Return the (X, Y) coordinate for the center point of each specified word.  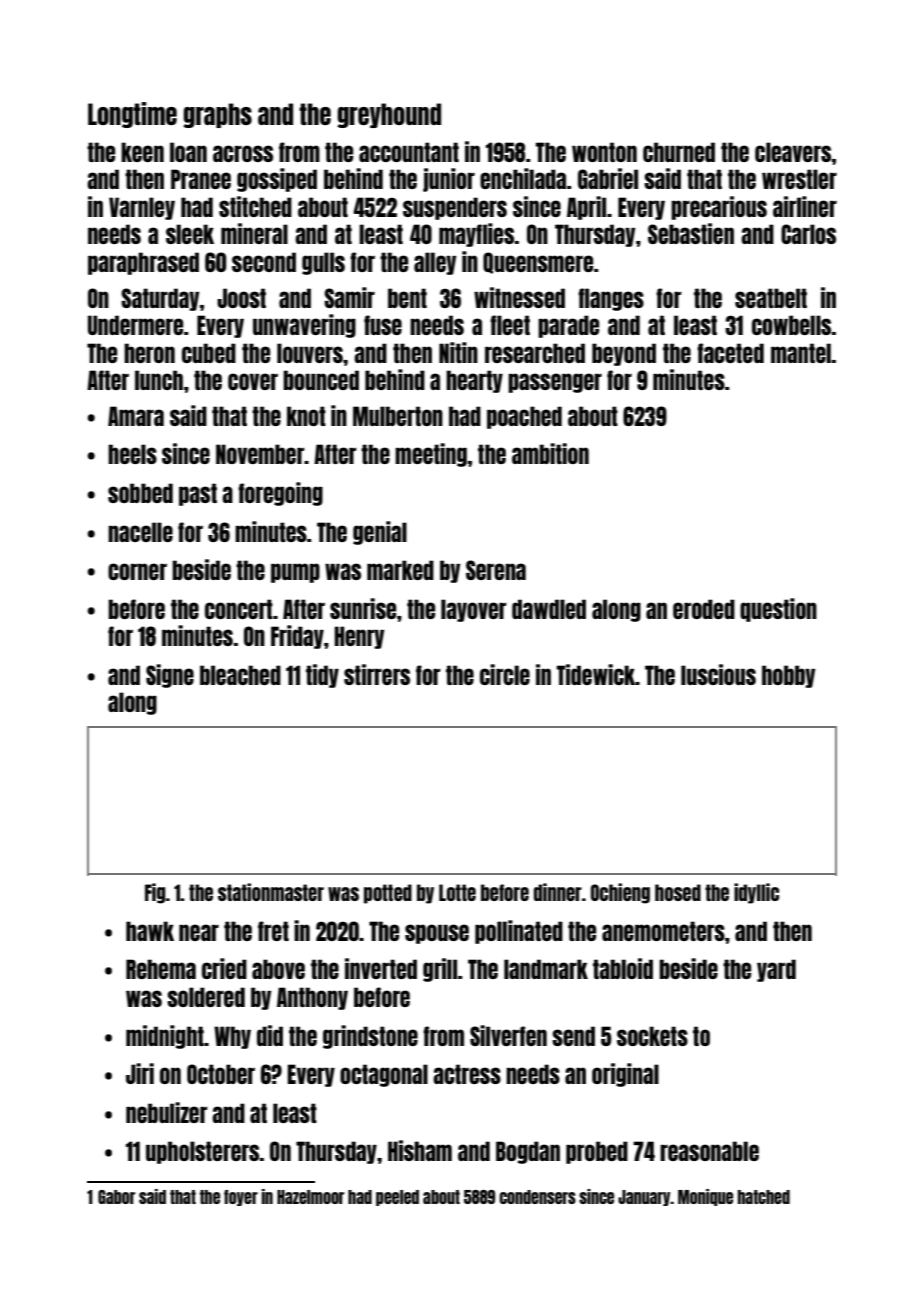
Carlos (808, 234)
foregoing (280, 494)
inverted (381, 968)
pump (295, 573)
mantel (801, 353)
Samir (349, 297)
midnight (165, 1037)
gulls (323, 263)
